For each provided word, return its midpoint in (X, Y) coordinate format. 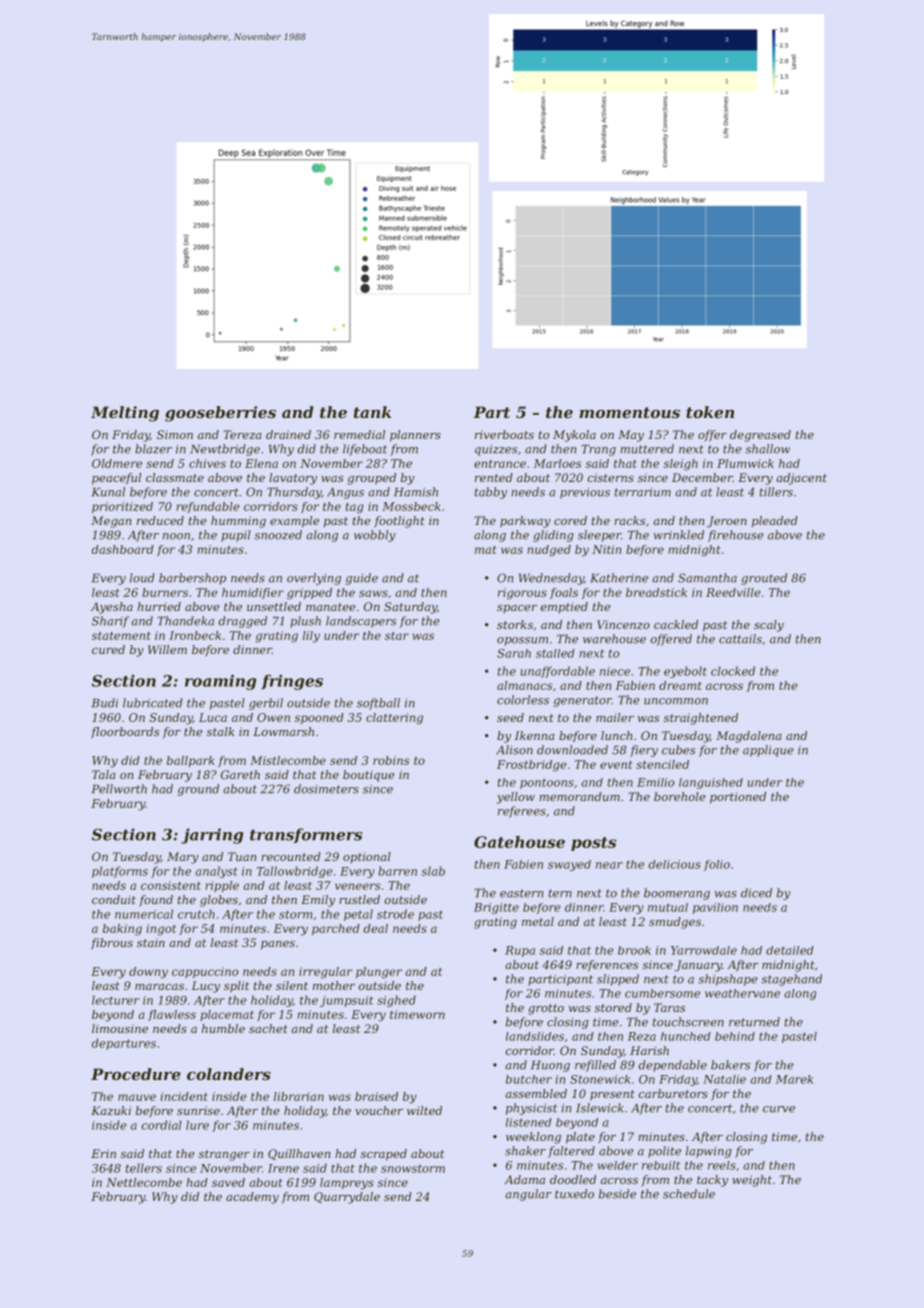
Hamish (416, 492)
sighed (396, 1001)
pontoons (547, 783)
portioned (738, 798)
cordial (162, 1125)
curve (779, 1109)
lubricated (153, 703)
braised (376, 1096)
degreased (760, 436)
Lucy (206, 987)
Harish (649, 1050)
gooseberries (220, 414)
